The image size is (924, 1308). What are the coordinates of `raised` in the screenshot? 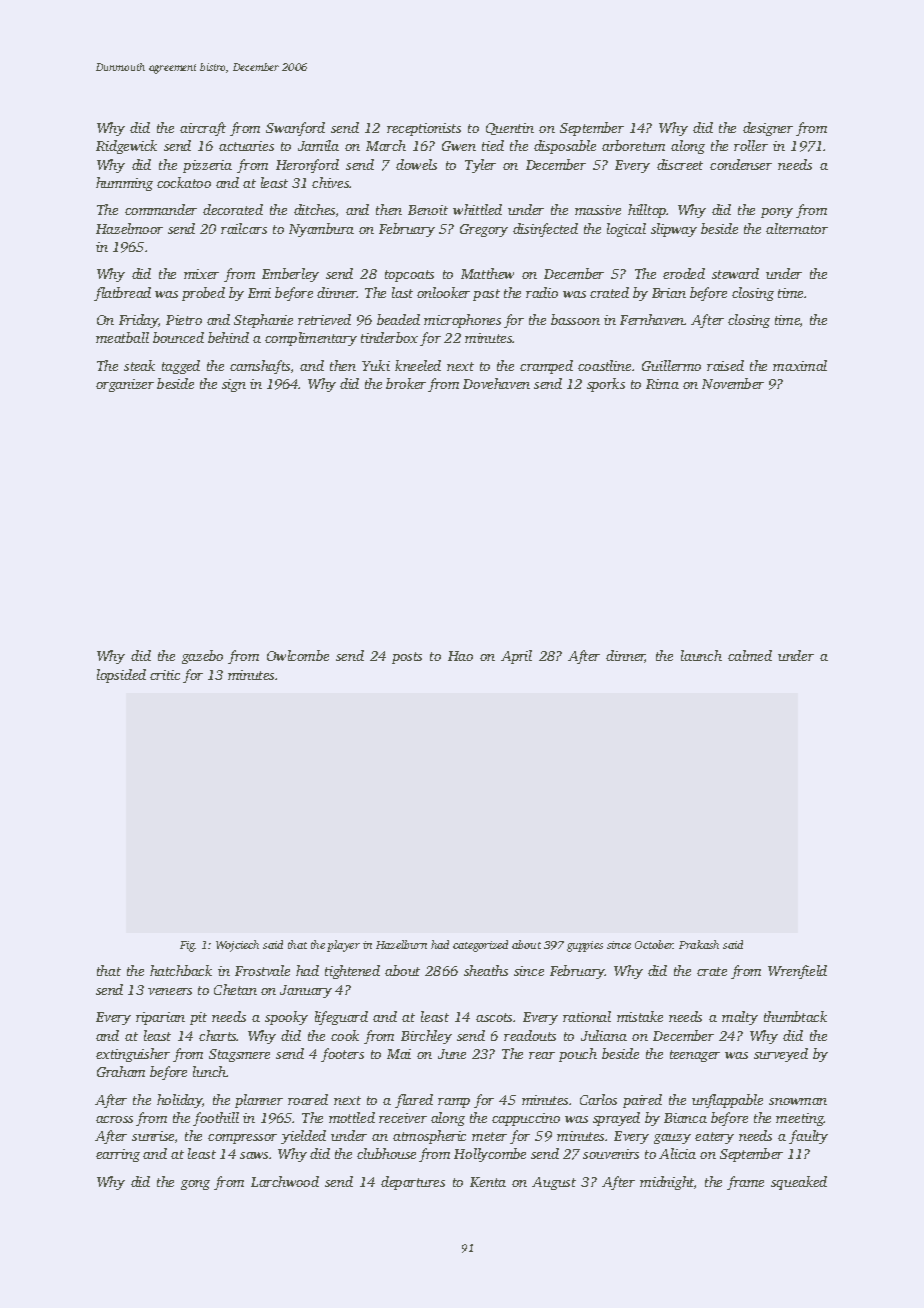 It's located at (725, 365).
